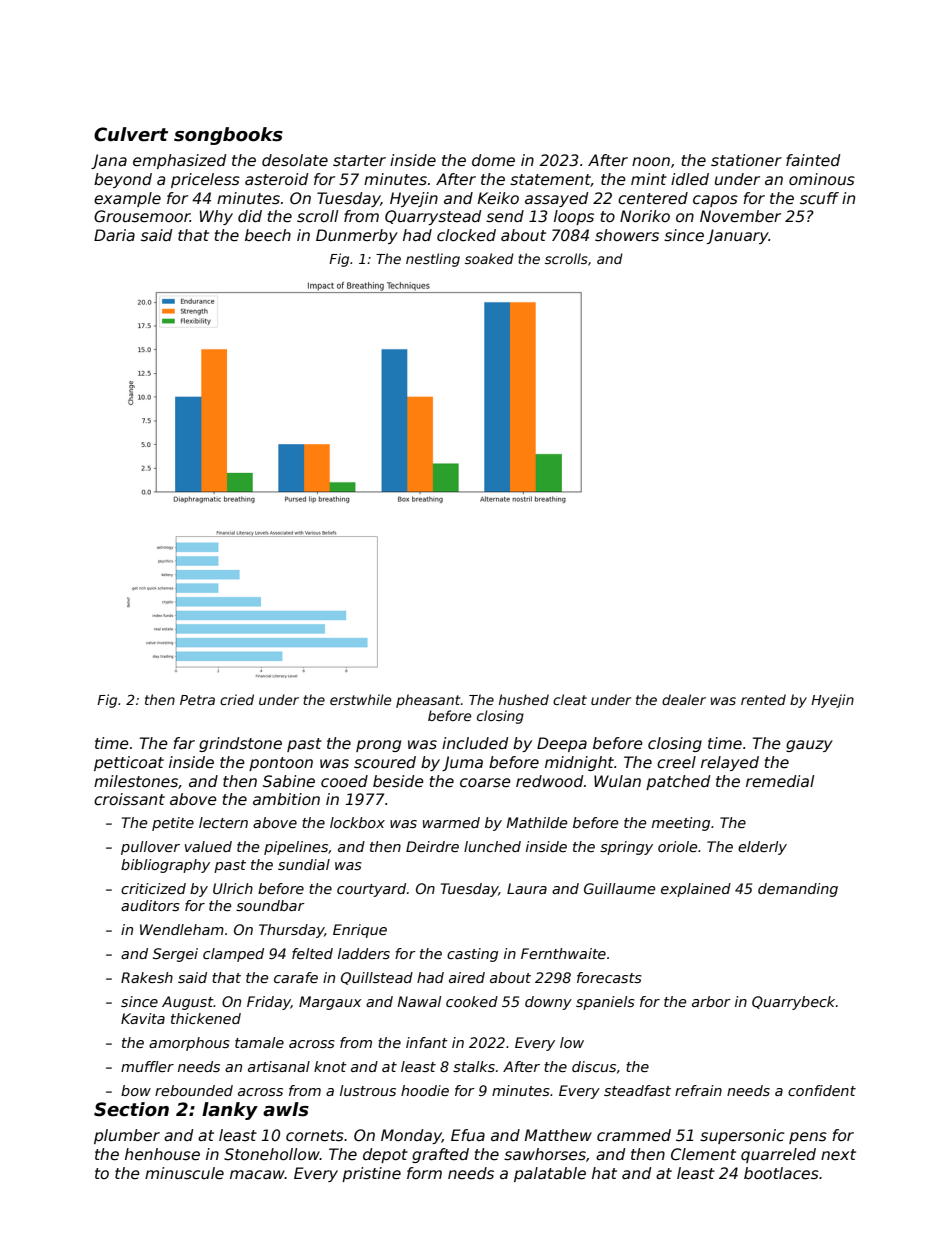 The width and height of the page is (952, 1233). What do you see at coordinates (653, 198) in the page?
I see `centered` at bounding box center [653, 198].
